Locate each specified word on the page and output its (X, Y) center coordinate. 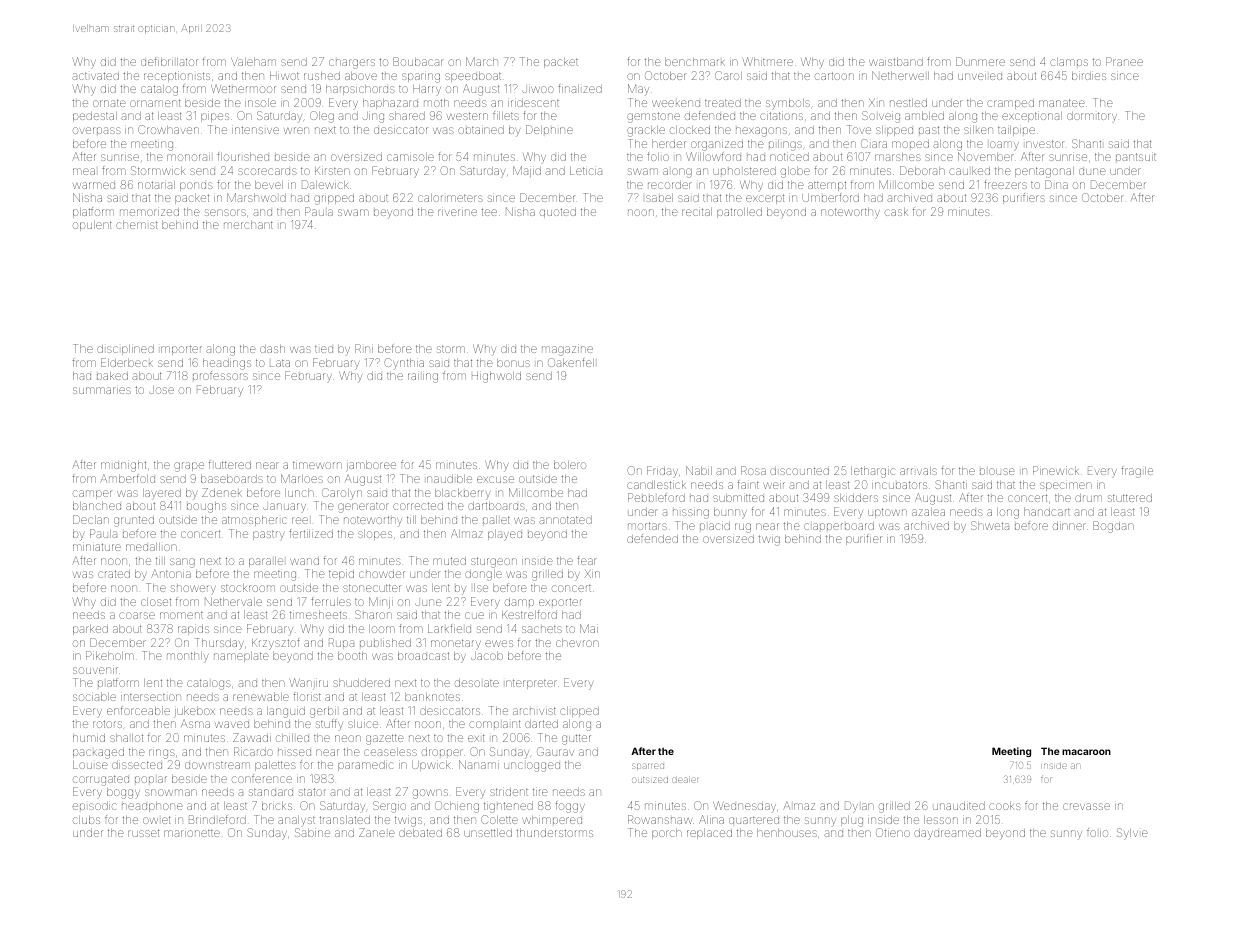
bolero (570, 465)
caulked (969, 171)
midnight (123, 466)
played (505, 535)
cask (896, 212)
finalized (580, 88)
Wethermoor (243, 88)
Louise (90, 765)
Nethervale (233, 601)
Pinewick (1055, 470)
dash (272, 349)
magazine (567, 351)
